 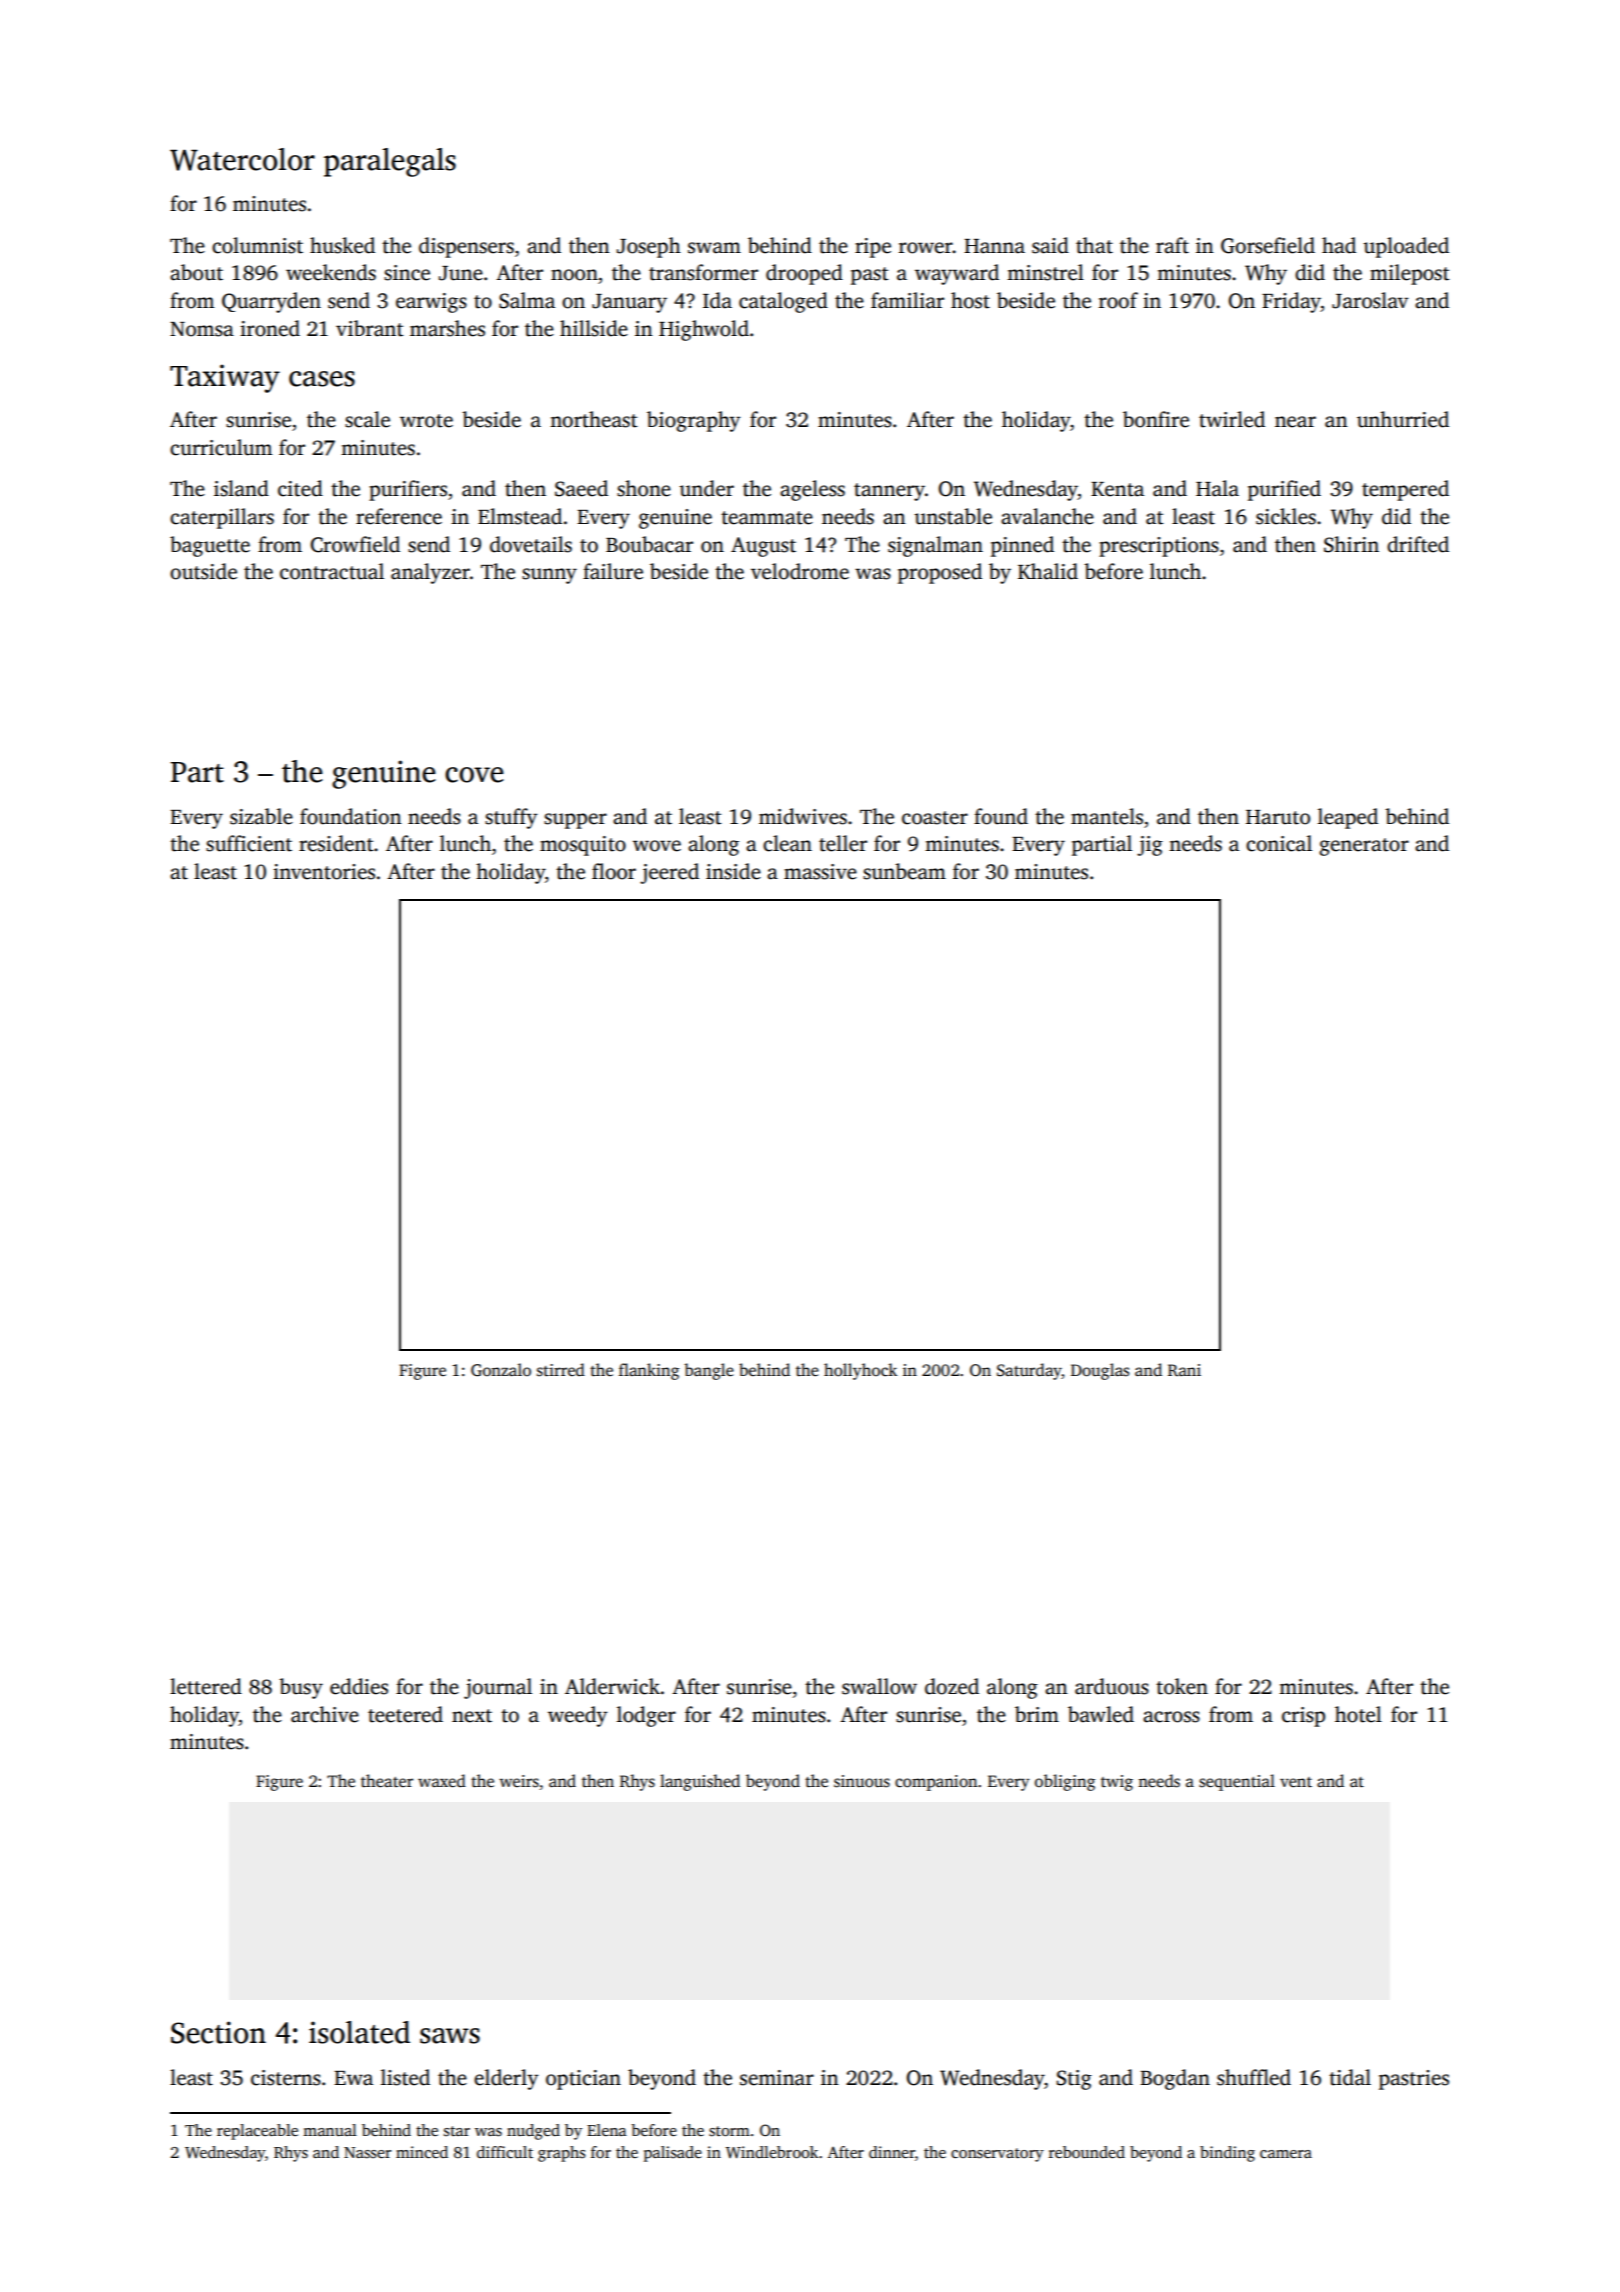 What do you see at coordinates (1403, 419) in the image?
I see `unhurried` at bounding box center [1403, 419].
